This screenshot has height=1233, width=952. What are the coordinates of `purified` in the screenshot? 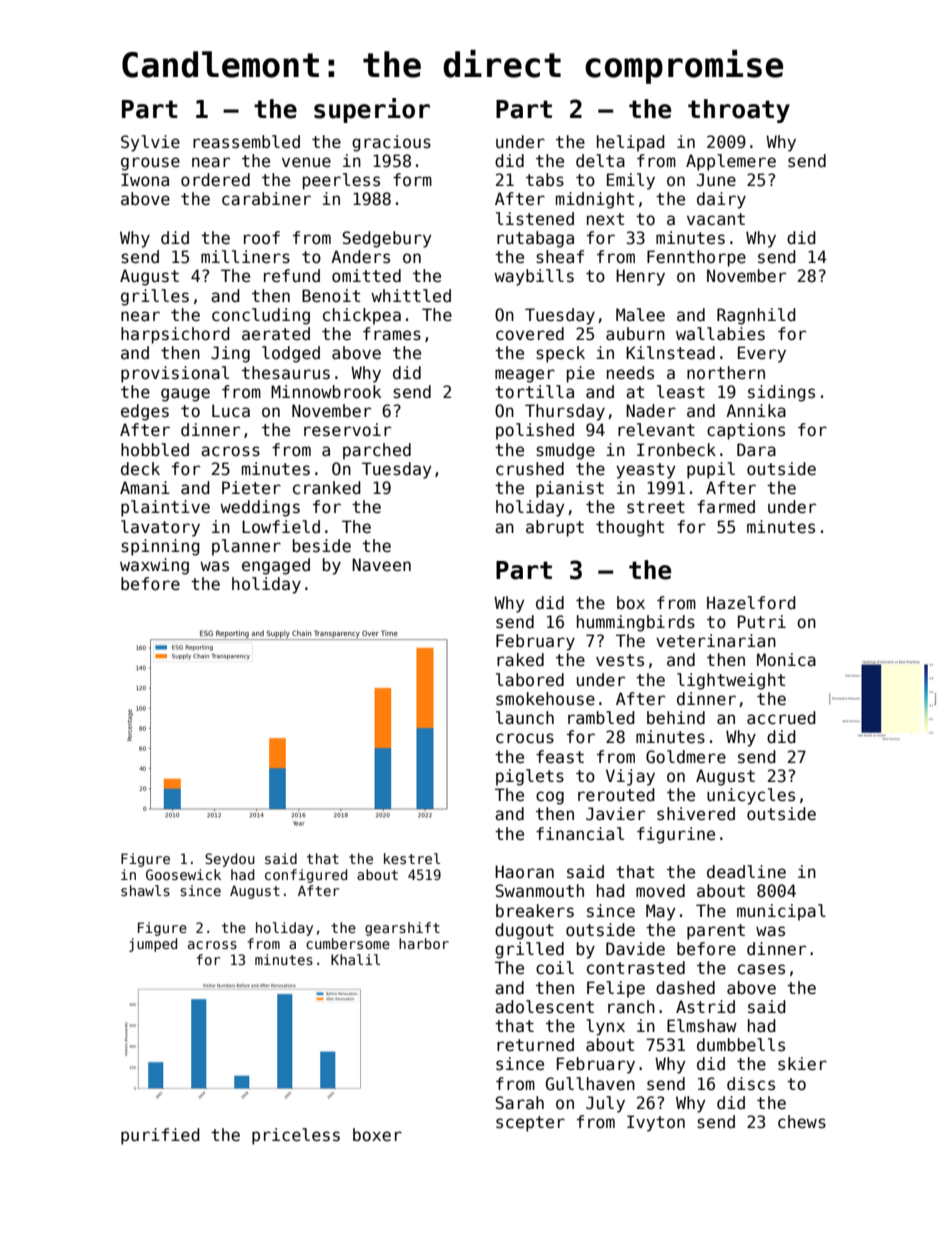 It's located at (160, 1136).
